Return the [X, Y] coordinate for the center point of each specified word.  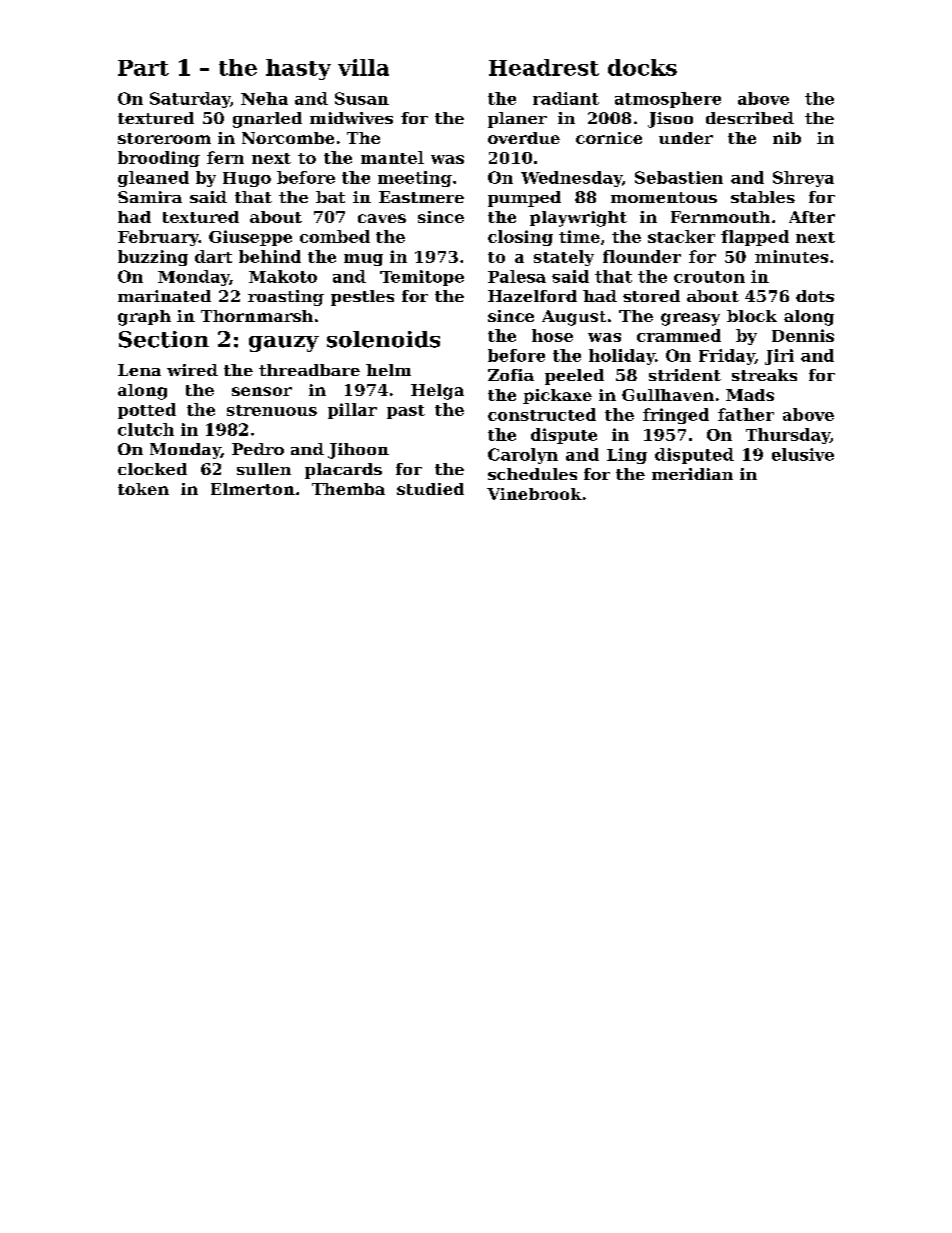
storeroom [164, 138]
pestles [362, 298]
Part [143, 68]
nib [787, 138]
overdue [524, 138]
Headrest [544, 67]
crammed [679, 335]
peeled [574, 377]
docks [642, 67]
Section [164, 339]
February [158, 238]
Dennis [803, 335]
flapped [755, 238]
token [143, 489]
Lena [139, 370]
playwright [578, 219]
